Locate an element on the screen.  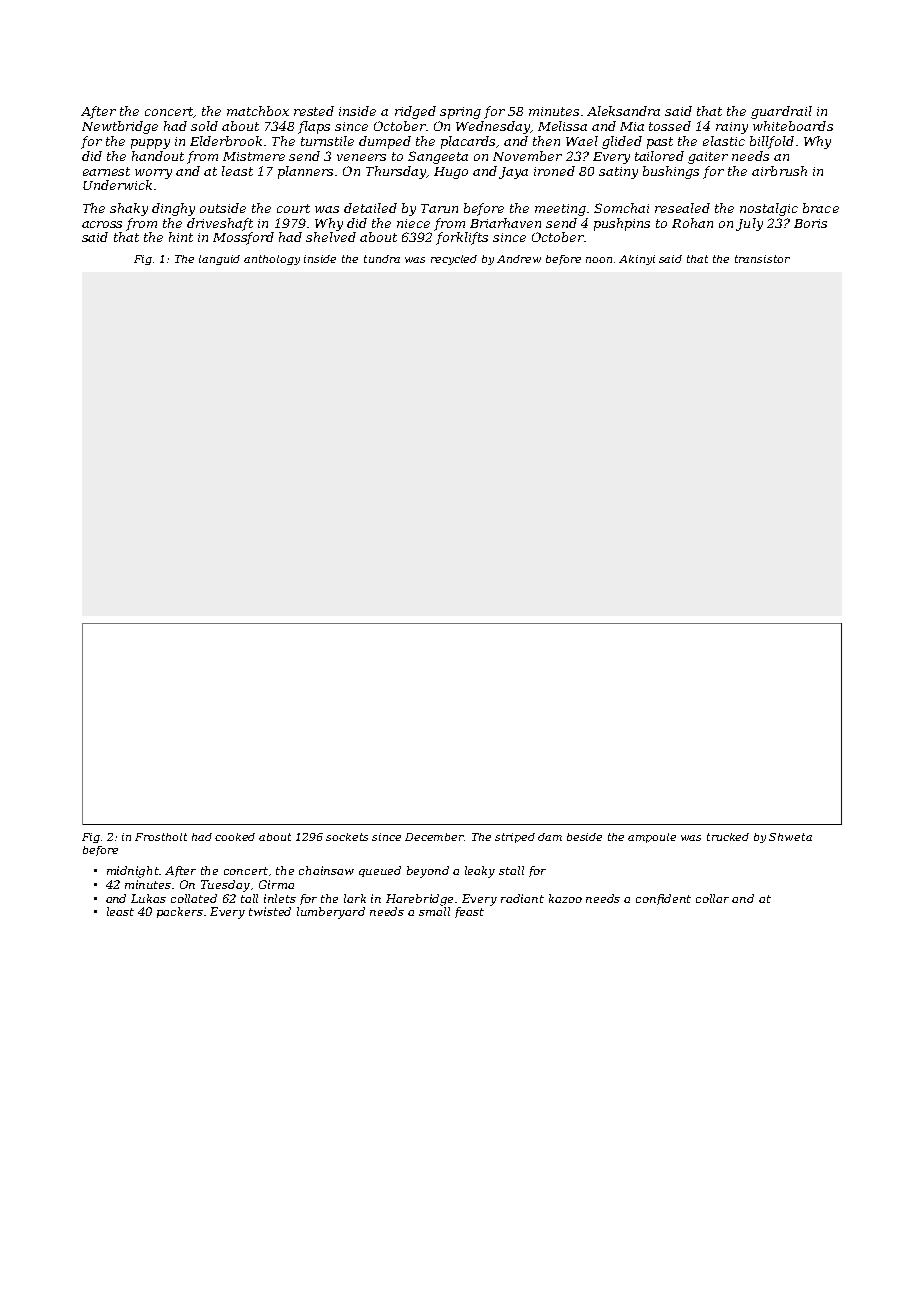
recycled is located at coordinates (454, 260).
